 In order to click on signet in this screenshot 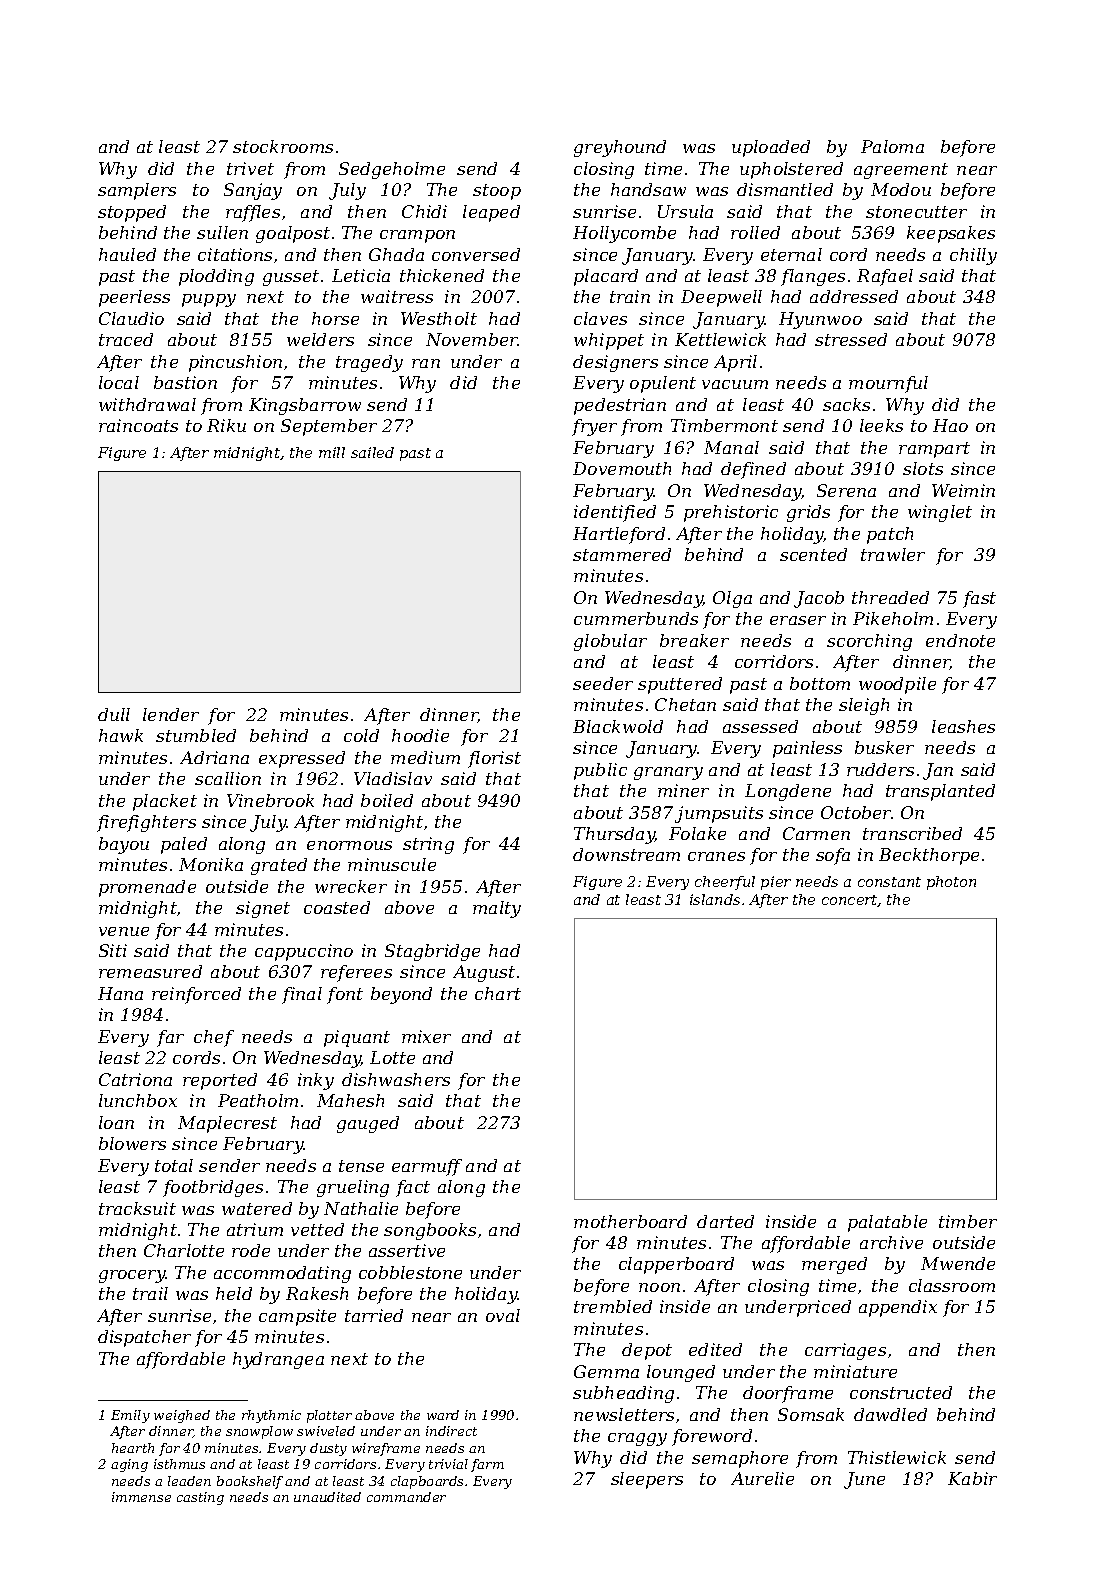, I will do `click(263, 909)`.
